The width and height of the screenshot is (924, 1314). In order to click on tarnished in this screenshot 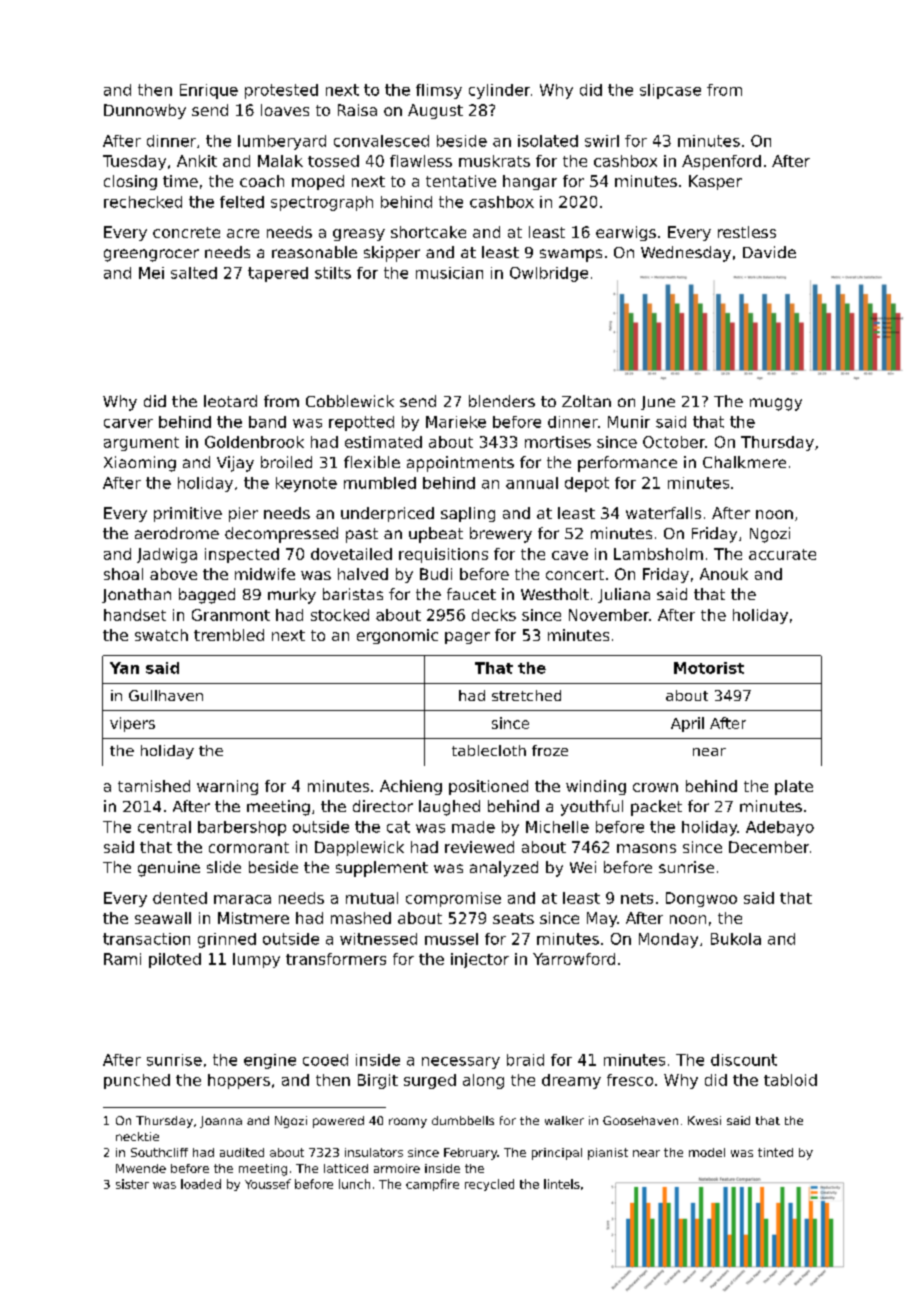, I will do `click(154, 786)`.
